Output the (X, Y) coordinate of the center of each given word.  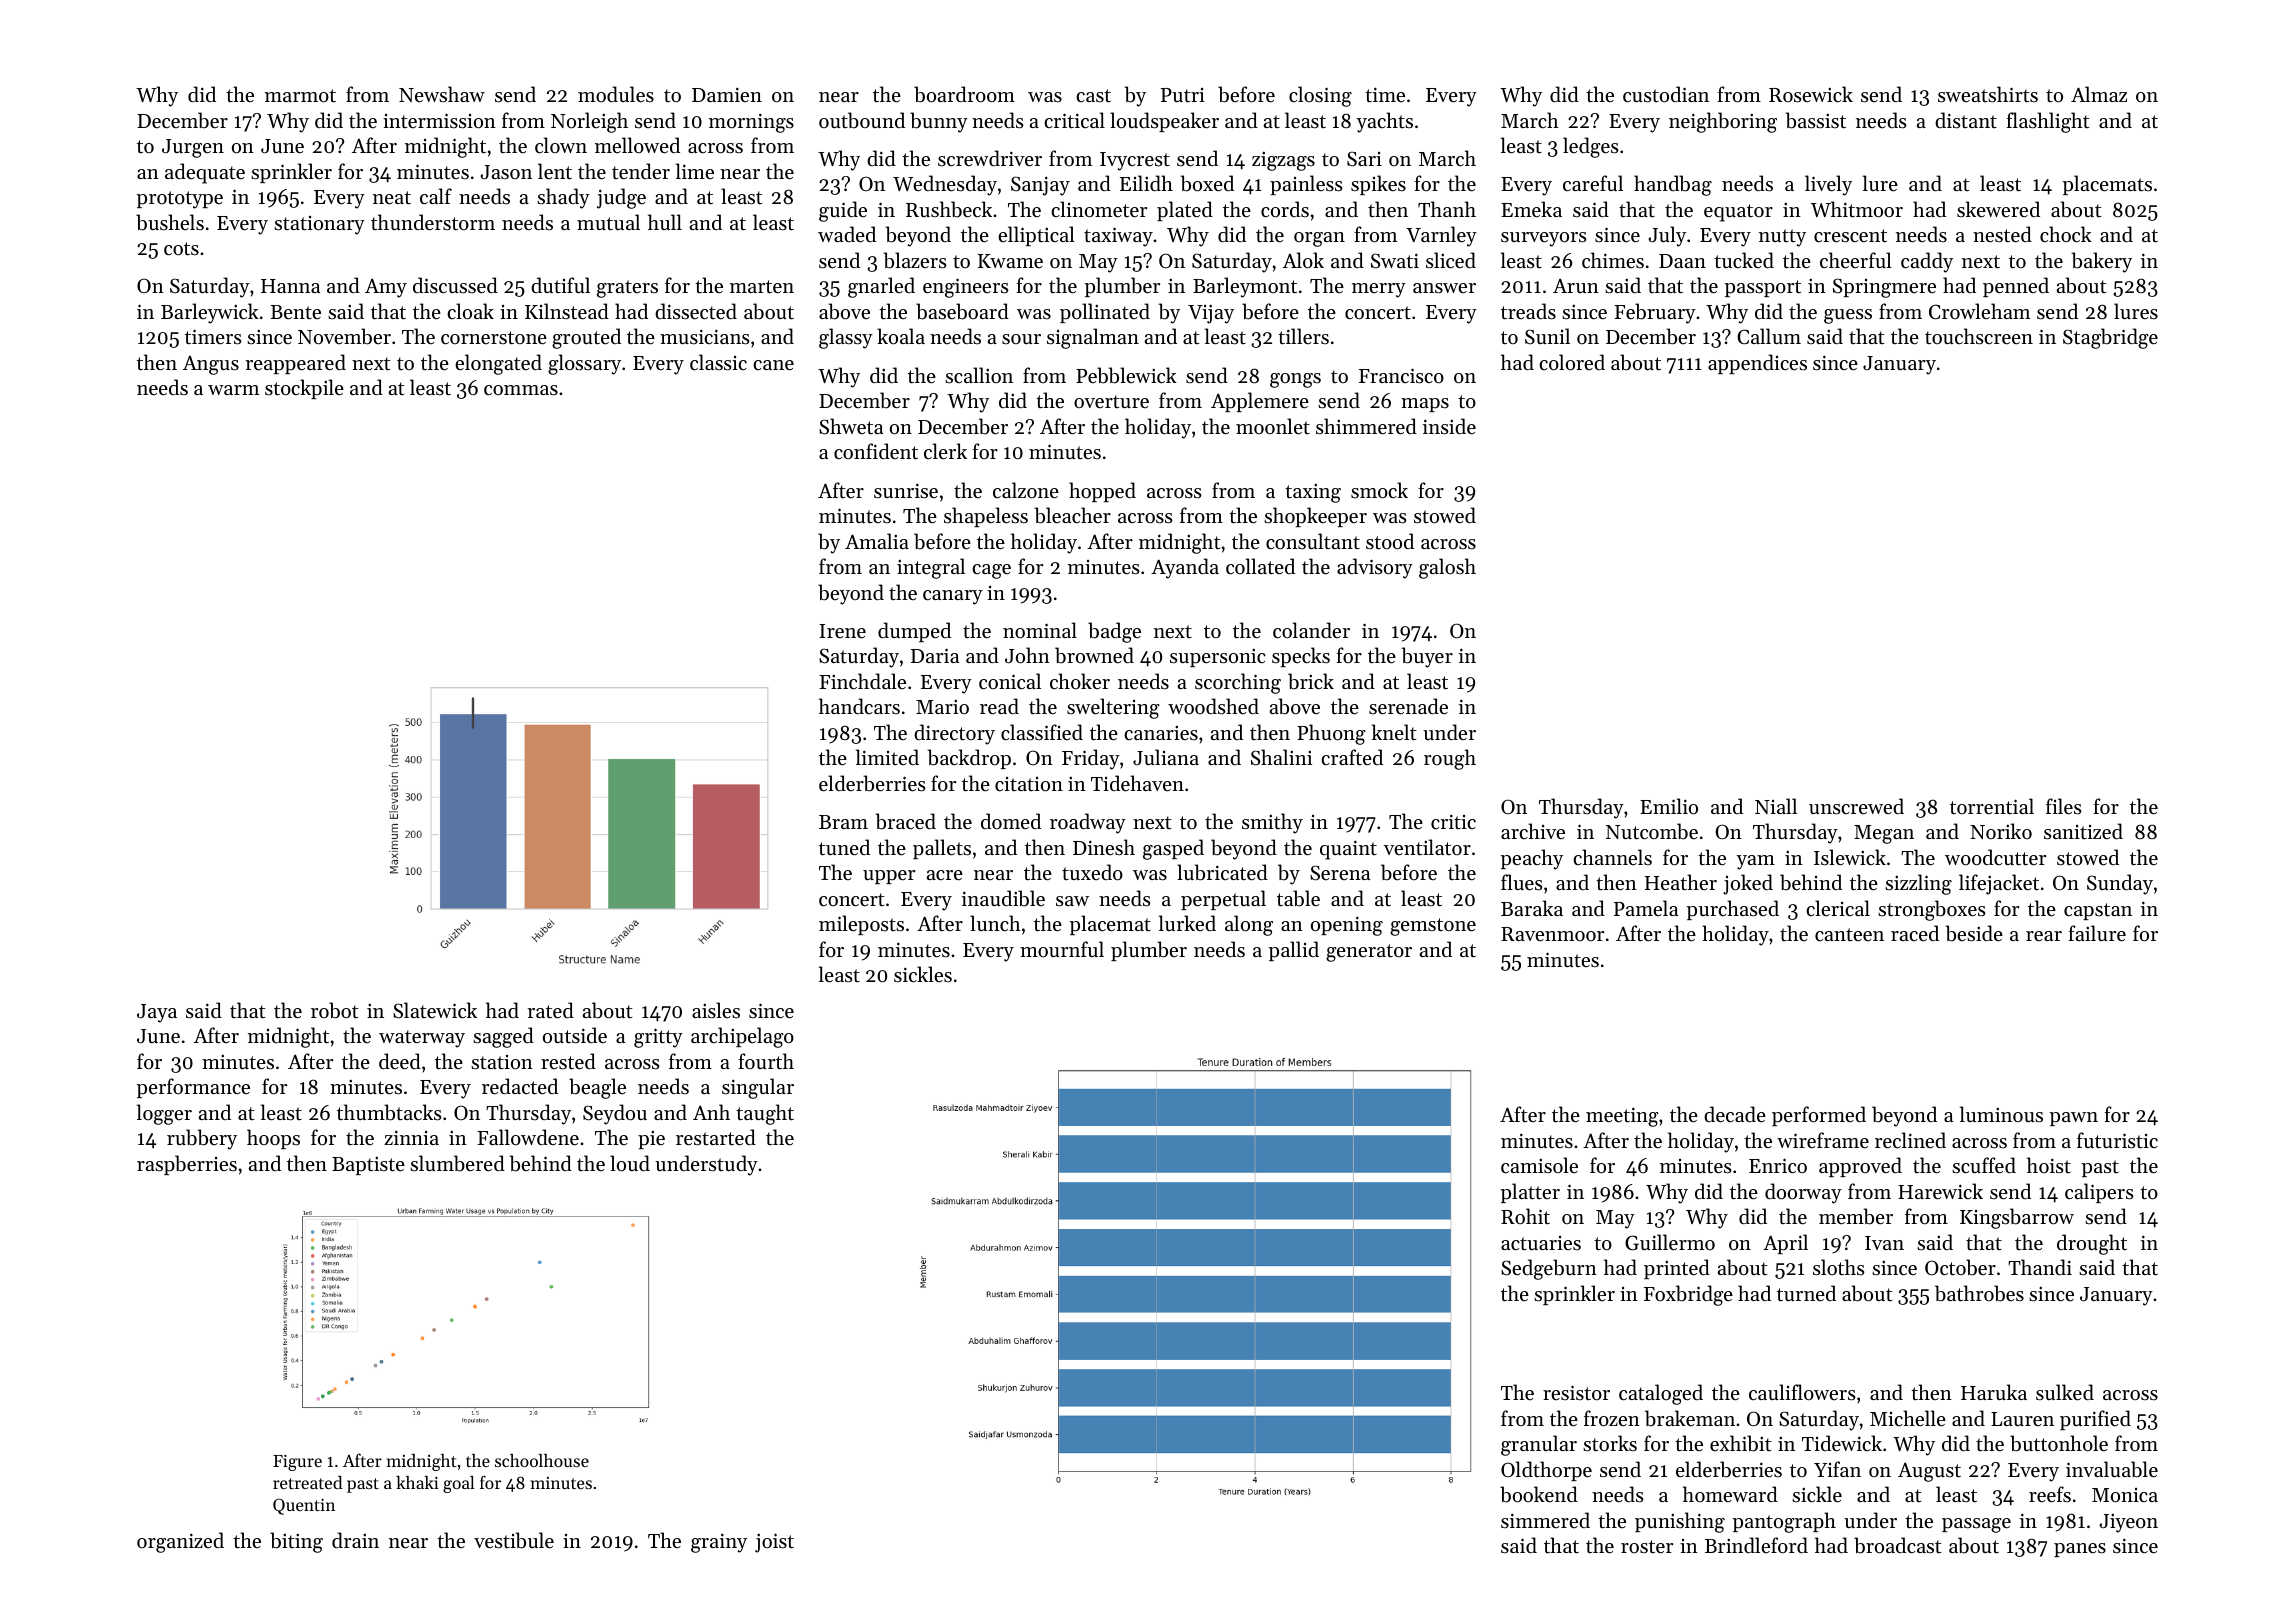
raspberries (187, 1165)
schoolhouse (542, 1460)
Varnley (1441, 236)
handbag (1673, 185)
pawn (2074, 1119)
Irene (842, 631)
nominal (1040, 630)
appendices (1757, 364)
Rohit (1525, 1216)
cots (181, 249)
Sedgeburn (1549, 1269)
